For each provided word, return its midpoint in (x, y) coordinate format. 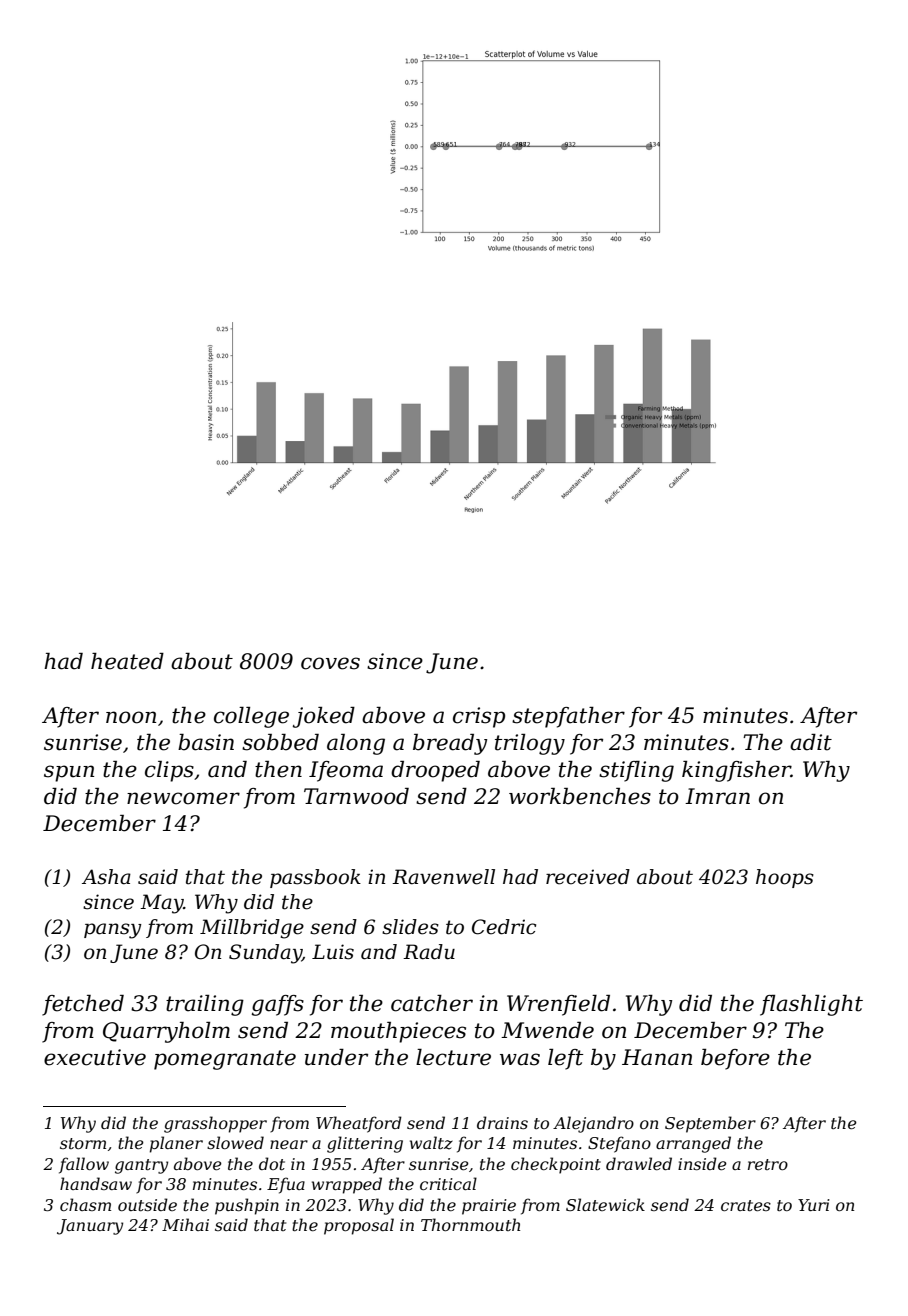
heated (127, 661)
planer (176, 1144)
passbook (315, 878)
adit (811, 742)
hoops (785, 878)
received (588, 877)
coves (330, 663)
